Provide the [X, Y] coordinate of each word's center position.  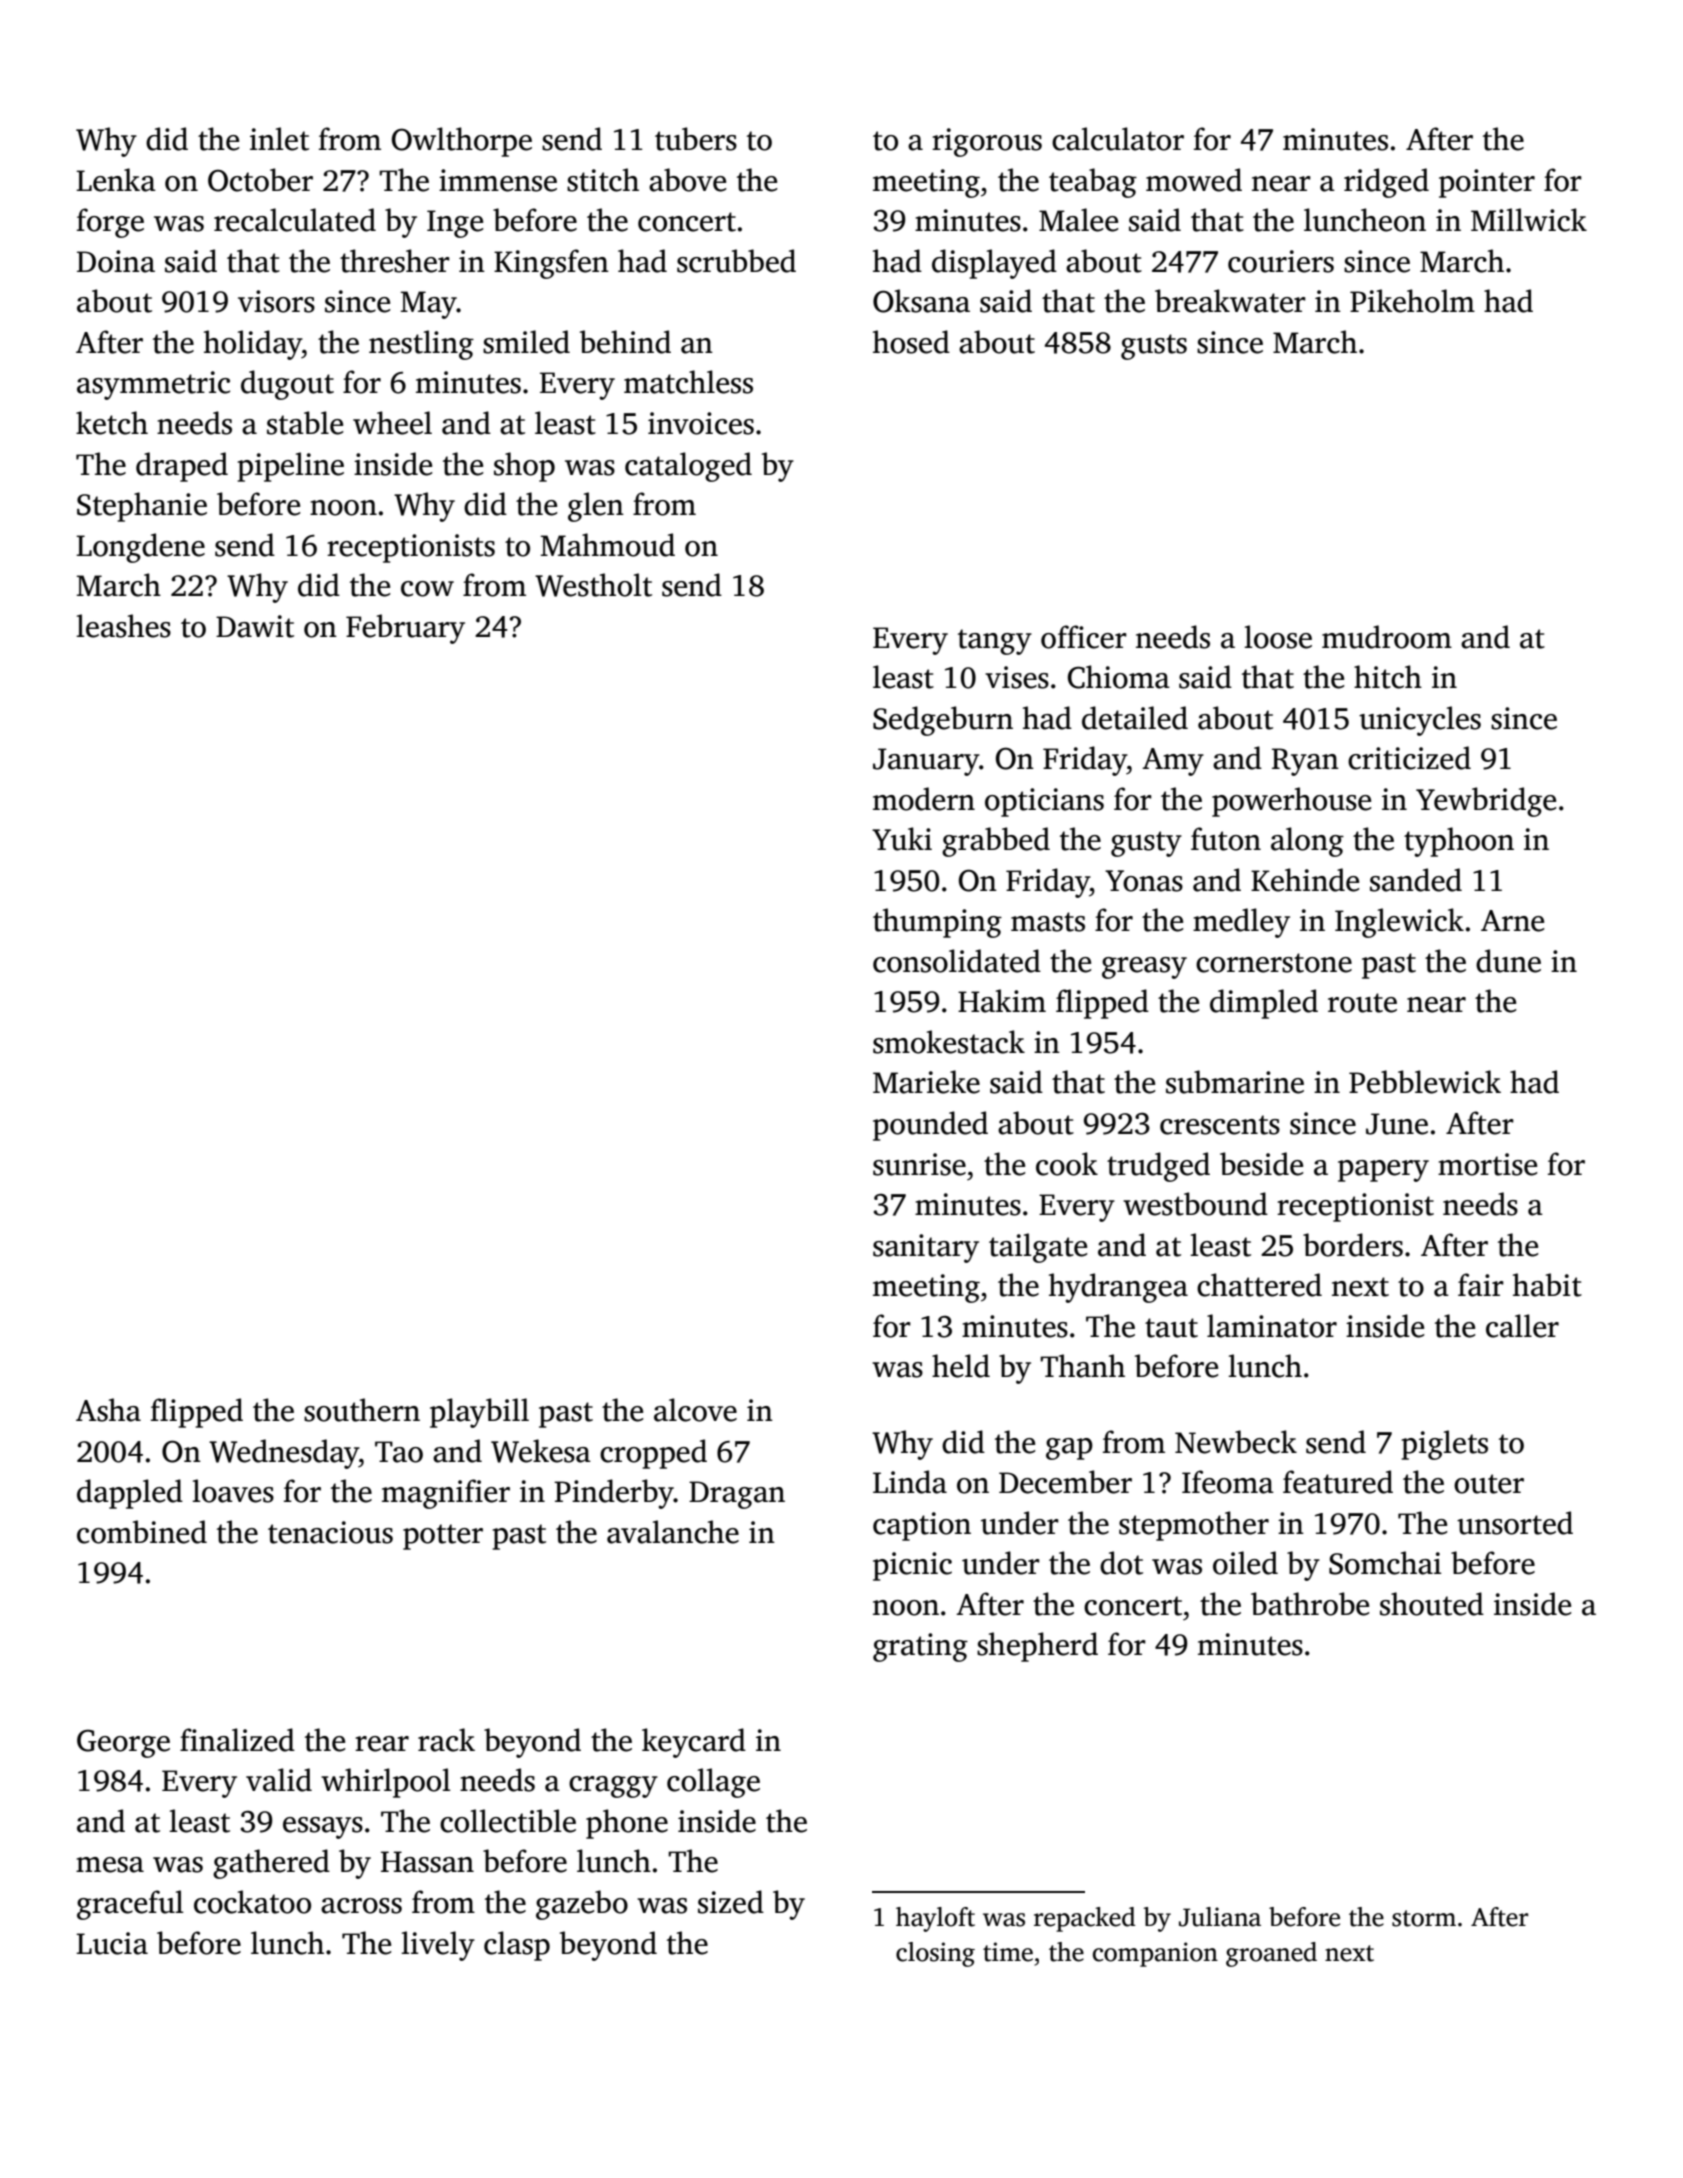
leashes [123, 626]
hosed [911, 342]
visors [276, 301]
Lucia [112, 1943]
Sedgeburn [943, 721]
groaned [1271, 1954]
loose [1278, 637]
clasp [517, 1946]
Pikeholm [1412, 301]
